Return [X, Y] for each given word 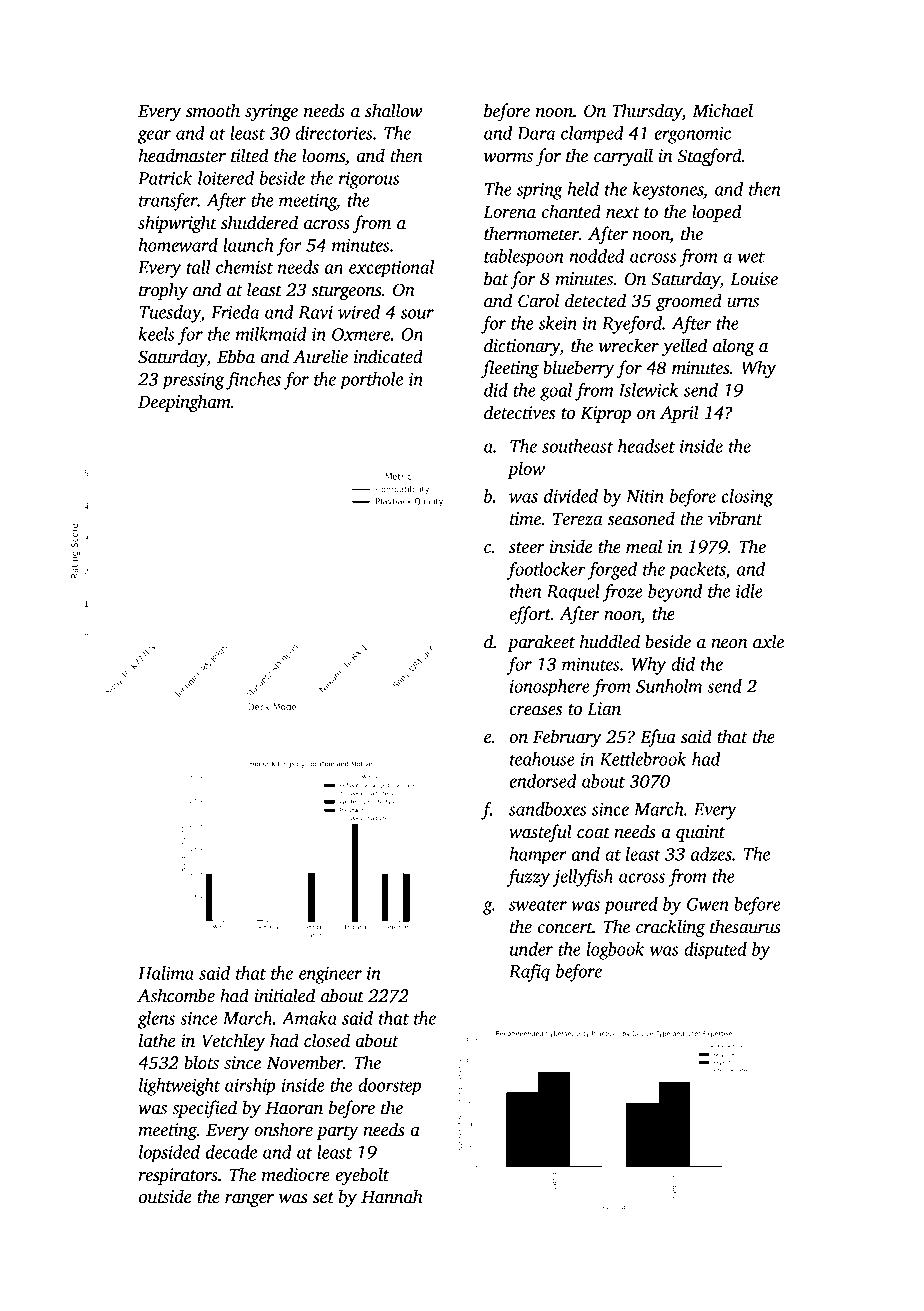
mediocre [296, 1174]
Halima [166, 973]
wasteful [540, 833]
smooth [213, 110]
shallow [394, 110]
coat [593, 833]
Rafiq [529, 973]
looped [717, 213]
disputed [715, 951]
